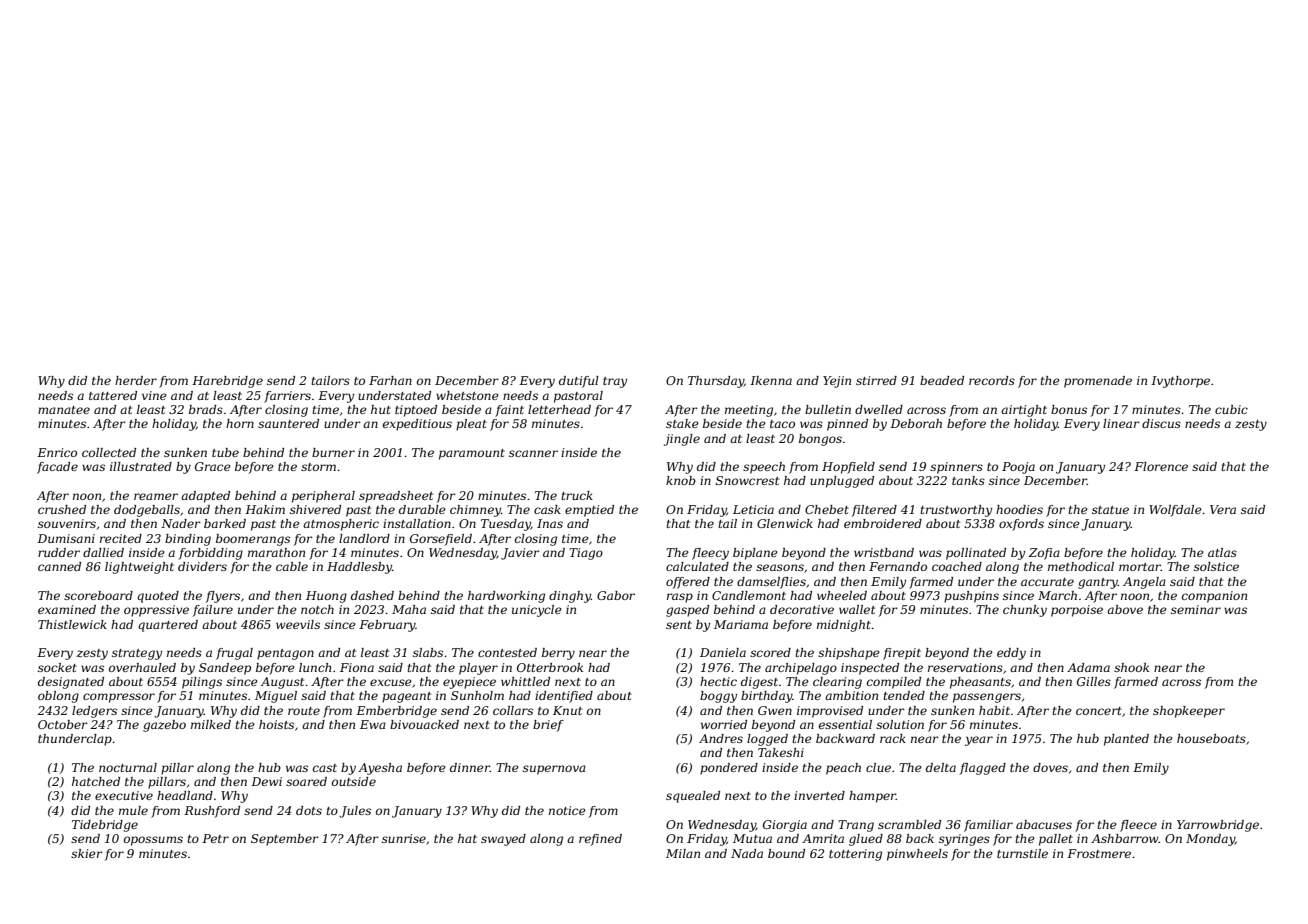  I want to click on horn, so click(240, 423).
